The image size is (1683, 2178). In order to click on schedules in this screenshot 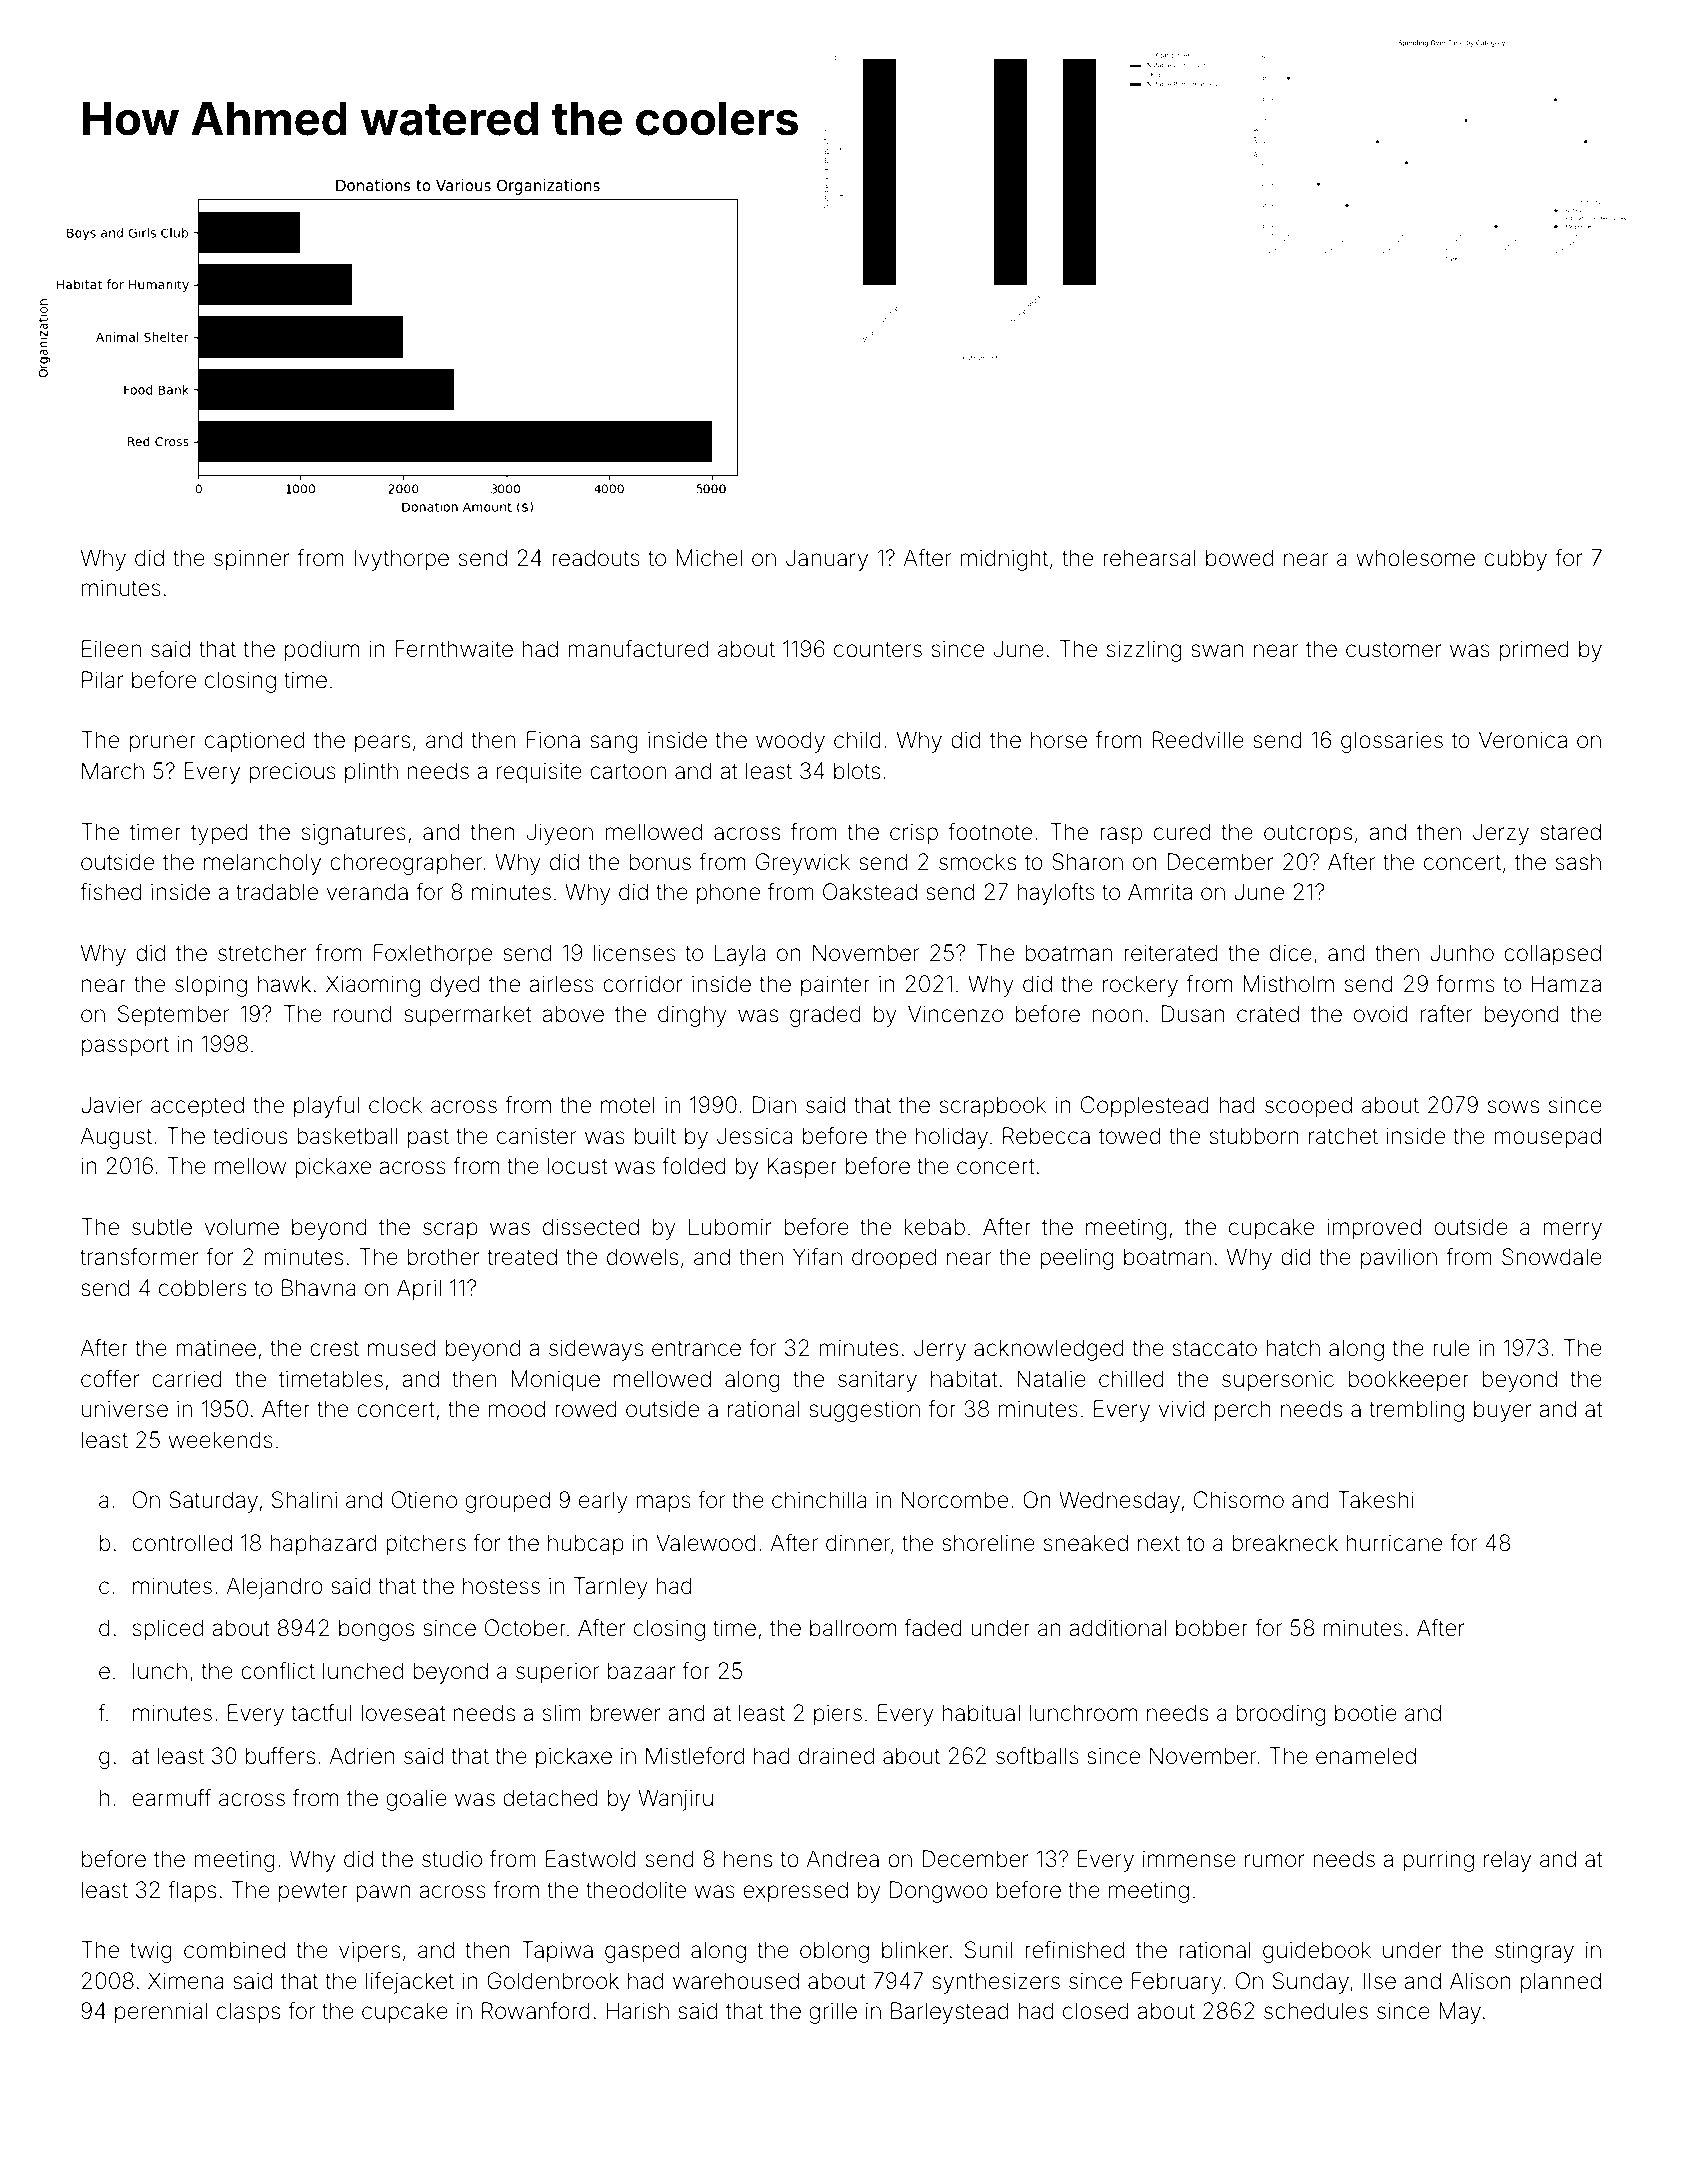, I will do `click(1316, 2011)`.
